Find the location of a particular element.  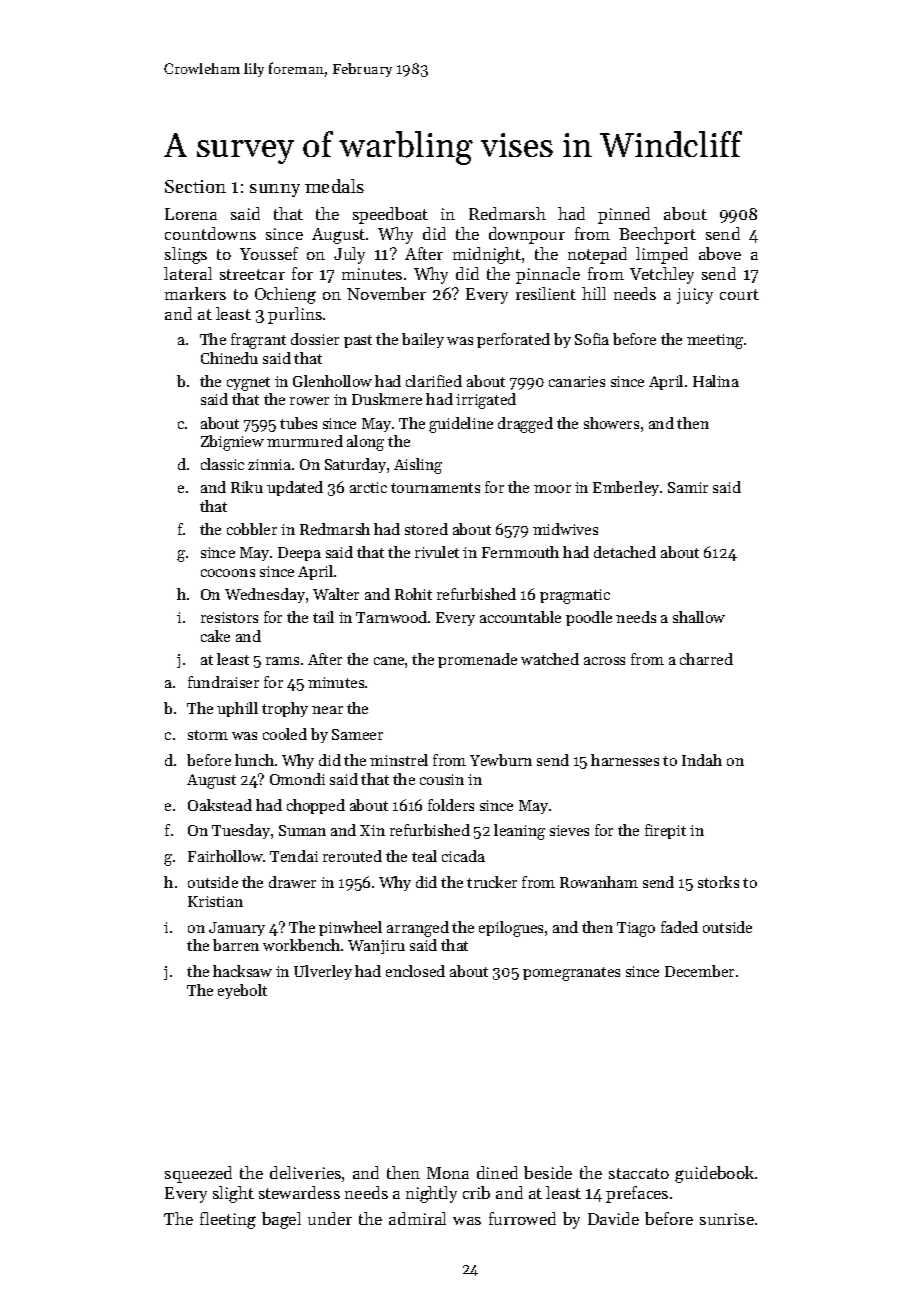

above is located at coordinates (720, 253).
